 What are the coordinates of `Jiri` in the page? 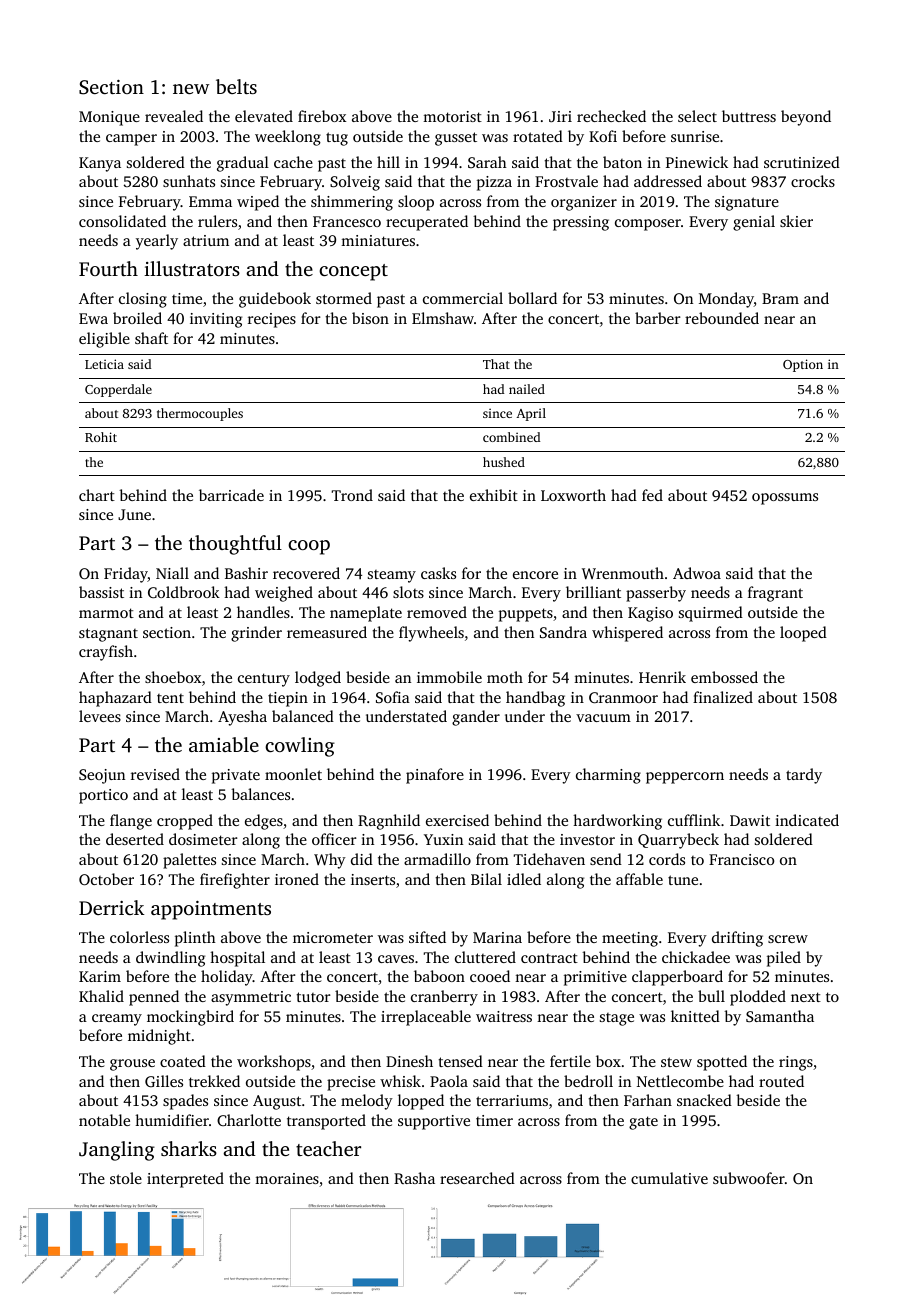 It's located at (560, 116).
